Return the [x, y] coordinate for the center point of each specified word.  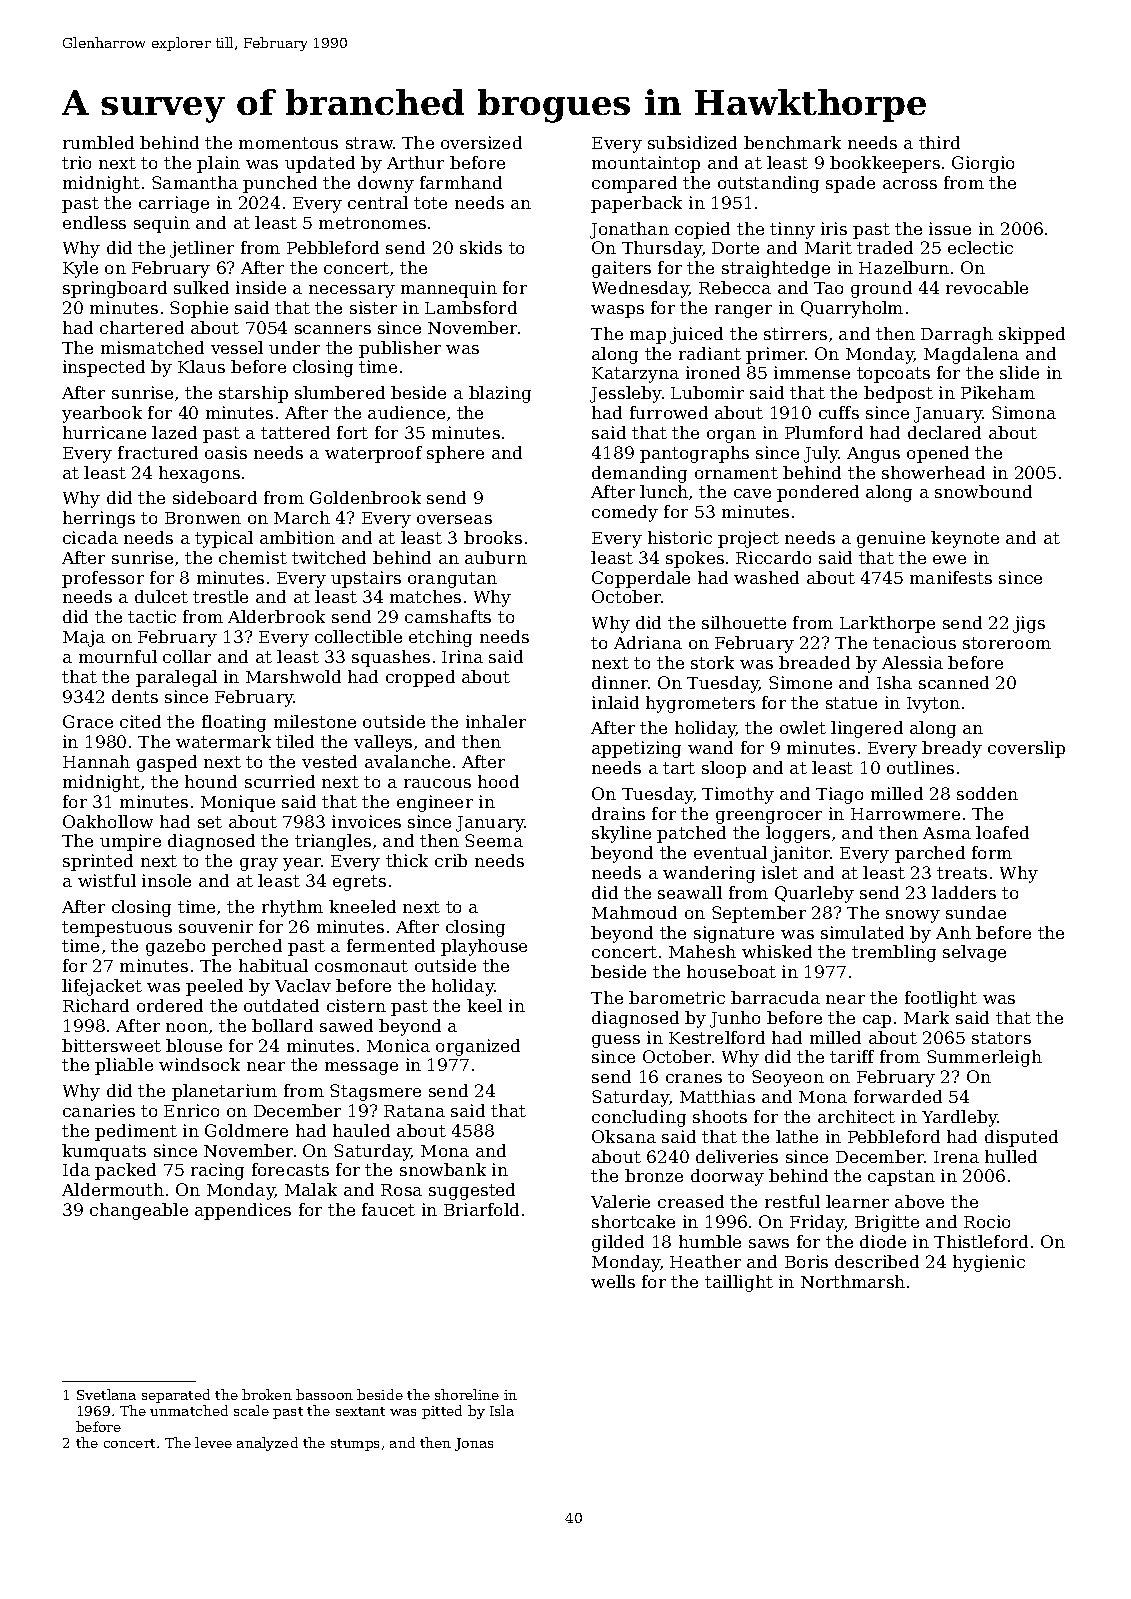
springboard [115, 289]
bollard [282, 1025]
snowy [913, 916]
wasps [617, 311]
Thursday [662, 249]
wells [613, 1281]
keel [484, 1005]
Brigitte [887, 1223]
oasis [226, 452]
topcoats [893, 375]
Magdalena [971, 355]
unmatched [189, 1410]
